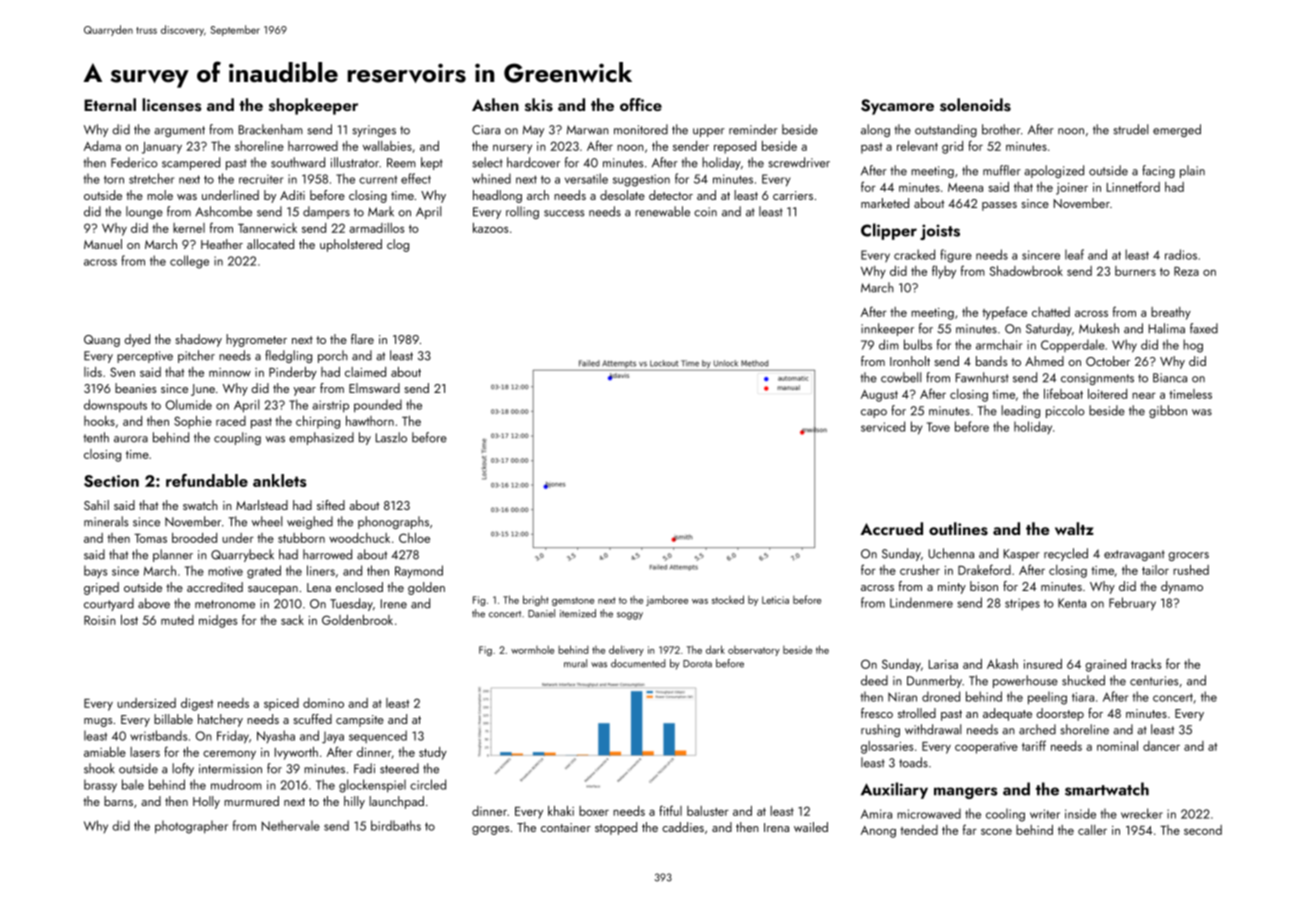 The height and width of the screenshot is (924, 1308). I want to click on phonographs, so click(393, 522).
